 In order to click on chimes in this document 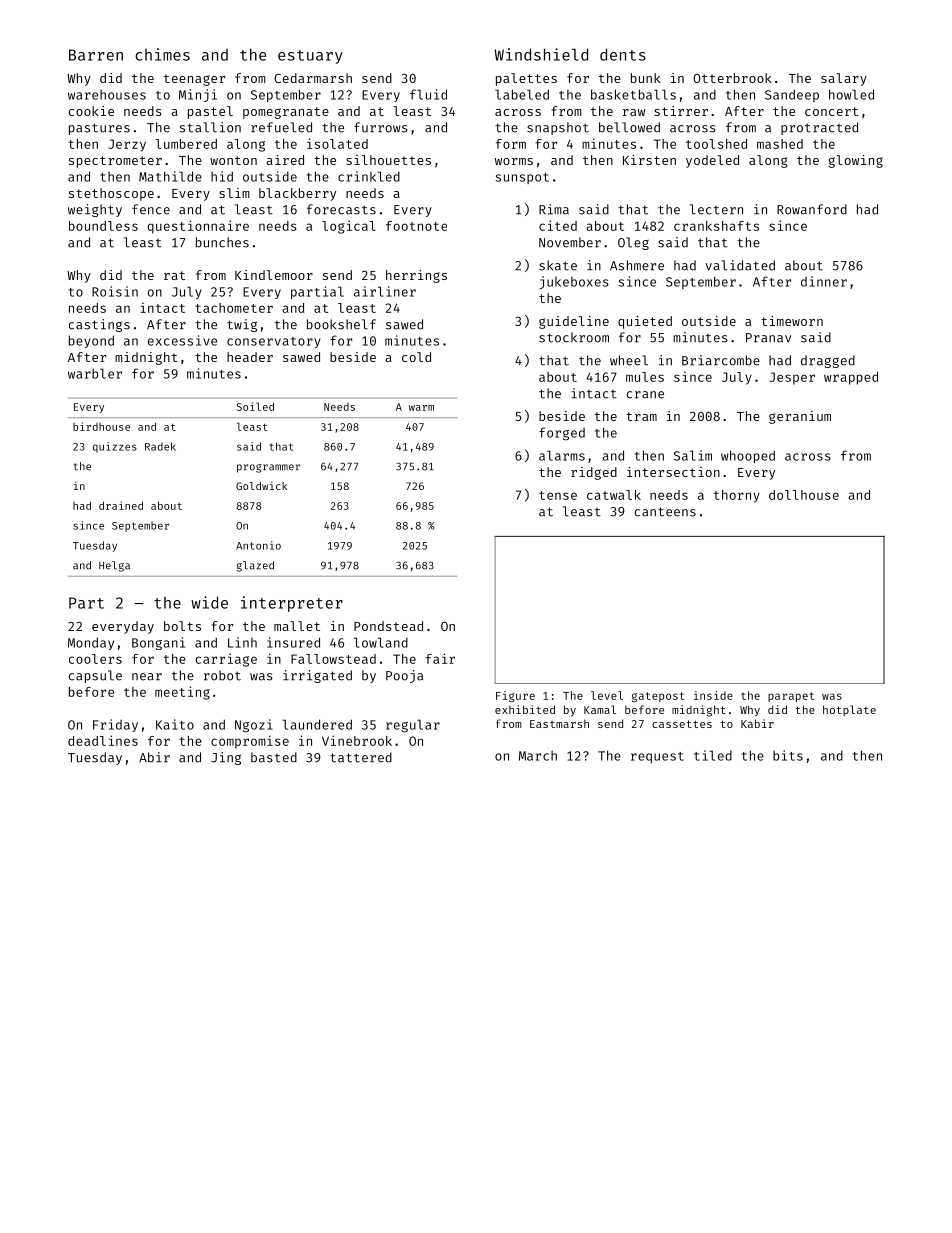, I will do `click(162, 54)`.
